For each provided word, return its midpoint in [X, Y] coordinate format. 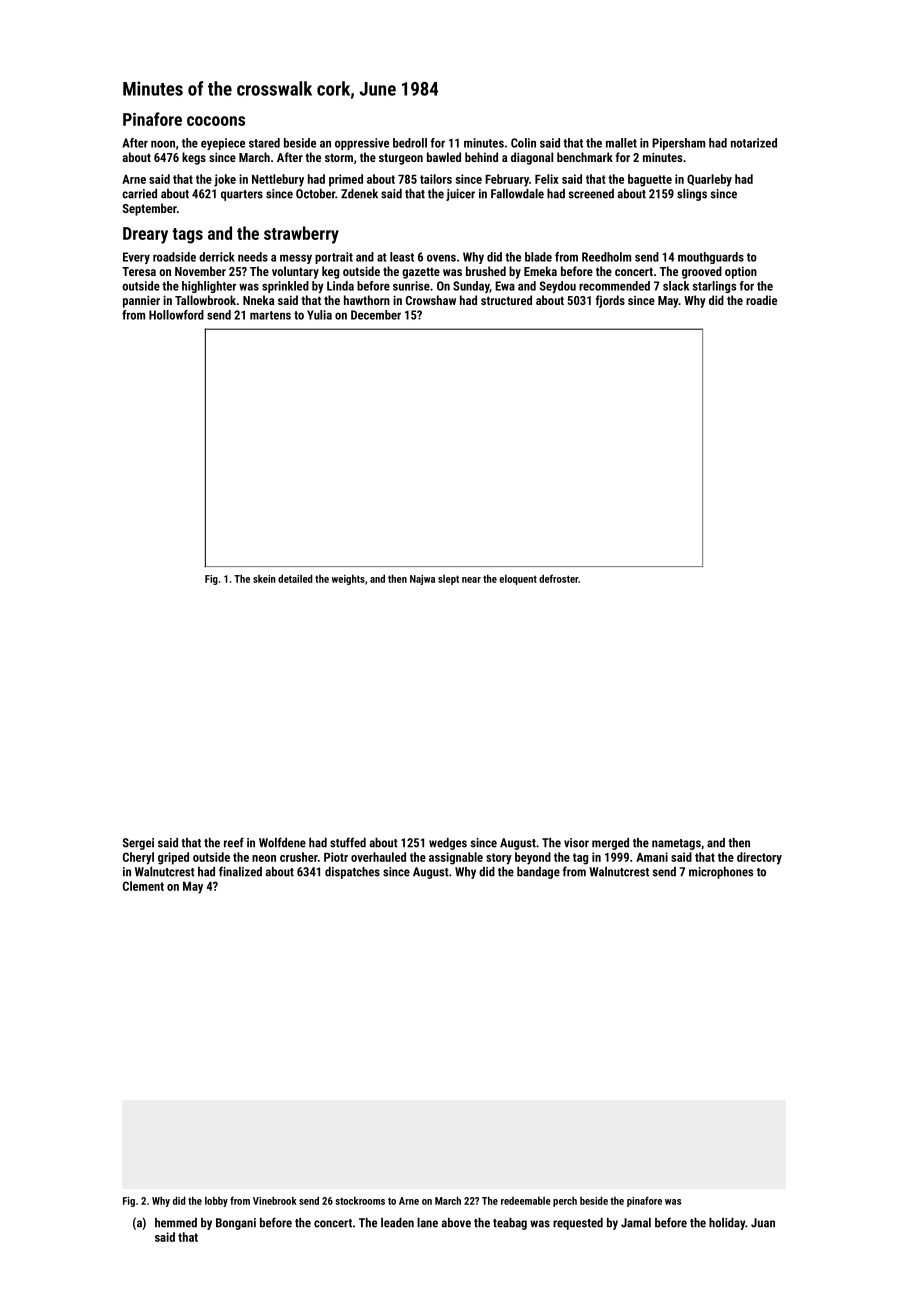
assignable [456, 858]
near [471, 580]
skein [264, 579]
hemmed [176, 1223]
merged [610, 844]
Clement [143, 886]
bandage [538, 873]
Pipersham [678, 144]
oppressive [362, 144]
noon [163, 144]
